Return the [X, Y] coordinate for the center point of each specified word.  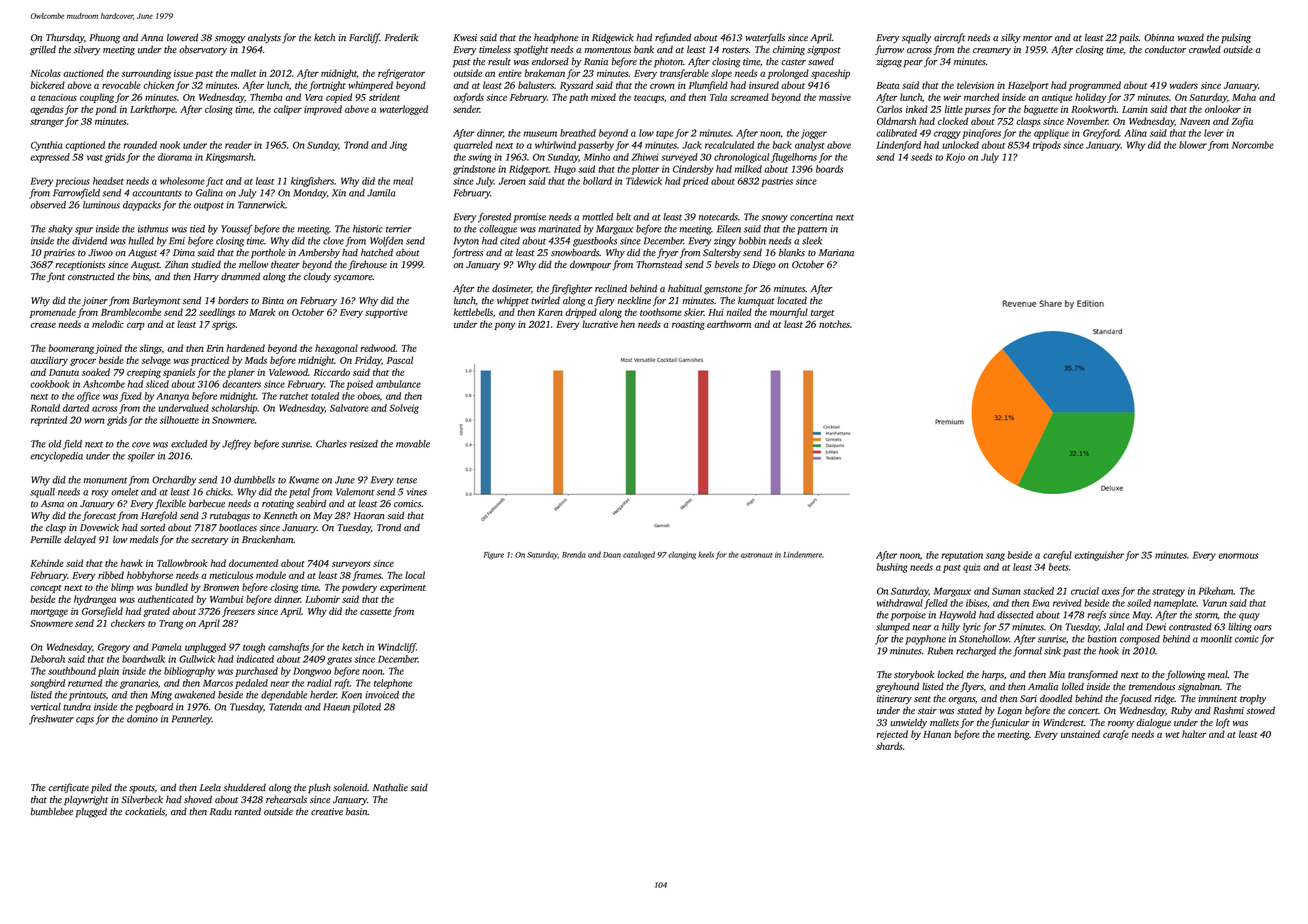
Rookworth [1094, 109]
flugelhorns [794, 158]
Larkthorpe [152, 110]
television [975, 85]
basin [357, 811]
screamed [749, 97]
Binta [273, 300]
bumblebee [52, 811]
